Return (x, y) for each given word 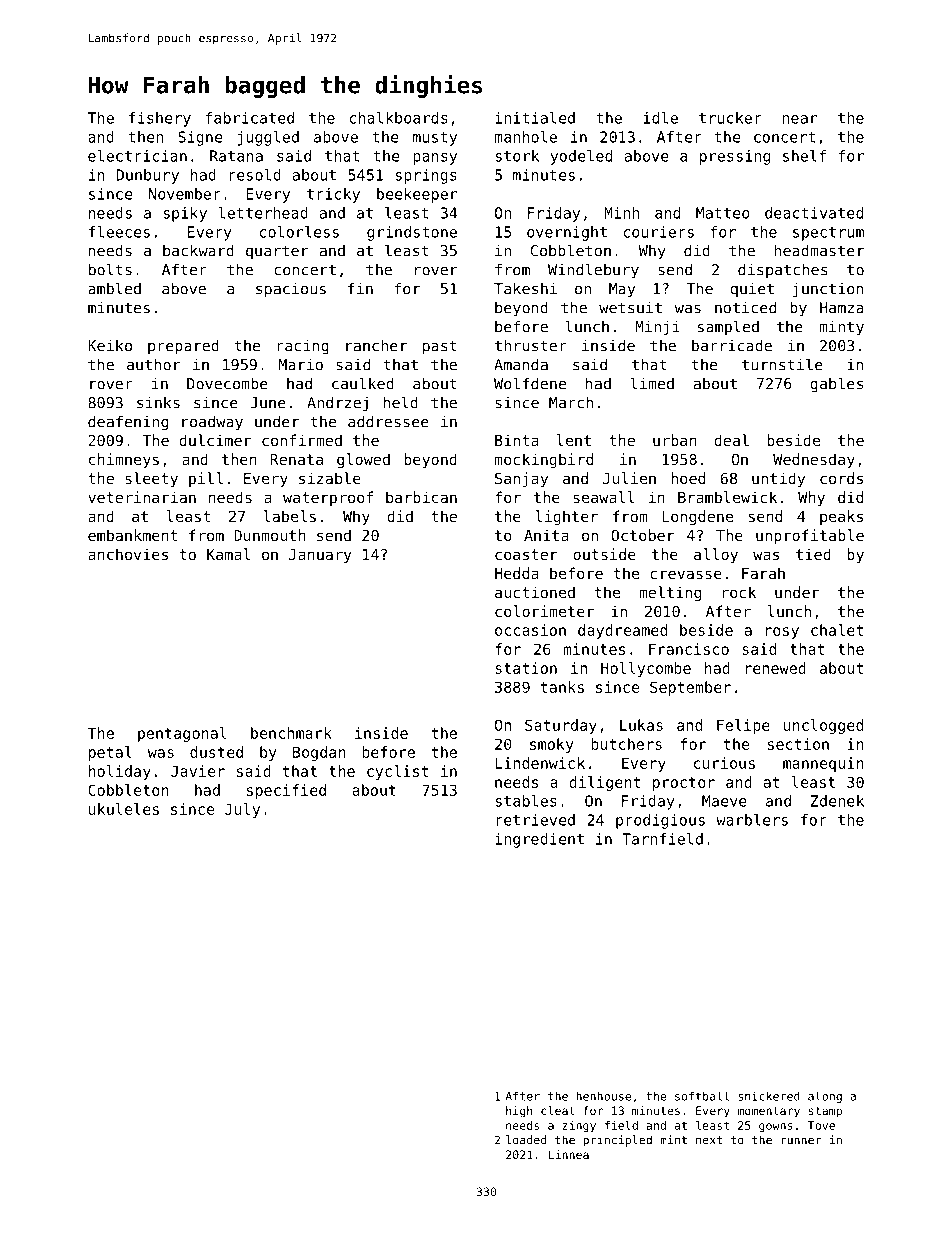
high (519, 1112)
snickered (769, 1096)
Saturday (561, 726)
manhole (526, 137)
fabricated (250, 118)
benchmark (291, 733)
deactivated (814, 213)
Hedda (517, 573)
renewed (775, 668)
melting (670, 593)
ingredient (539, 840)
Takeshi (525, 288)
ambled (114, 288)
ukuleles (124, 809)
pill (206, 479)
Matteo (723, 213)
